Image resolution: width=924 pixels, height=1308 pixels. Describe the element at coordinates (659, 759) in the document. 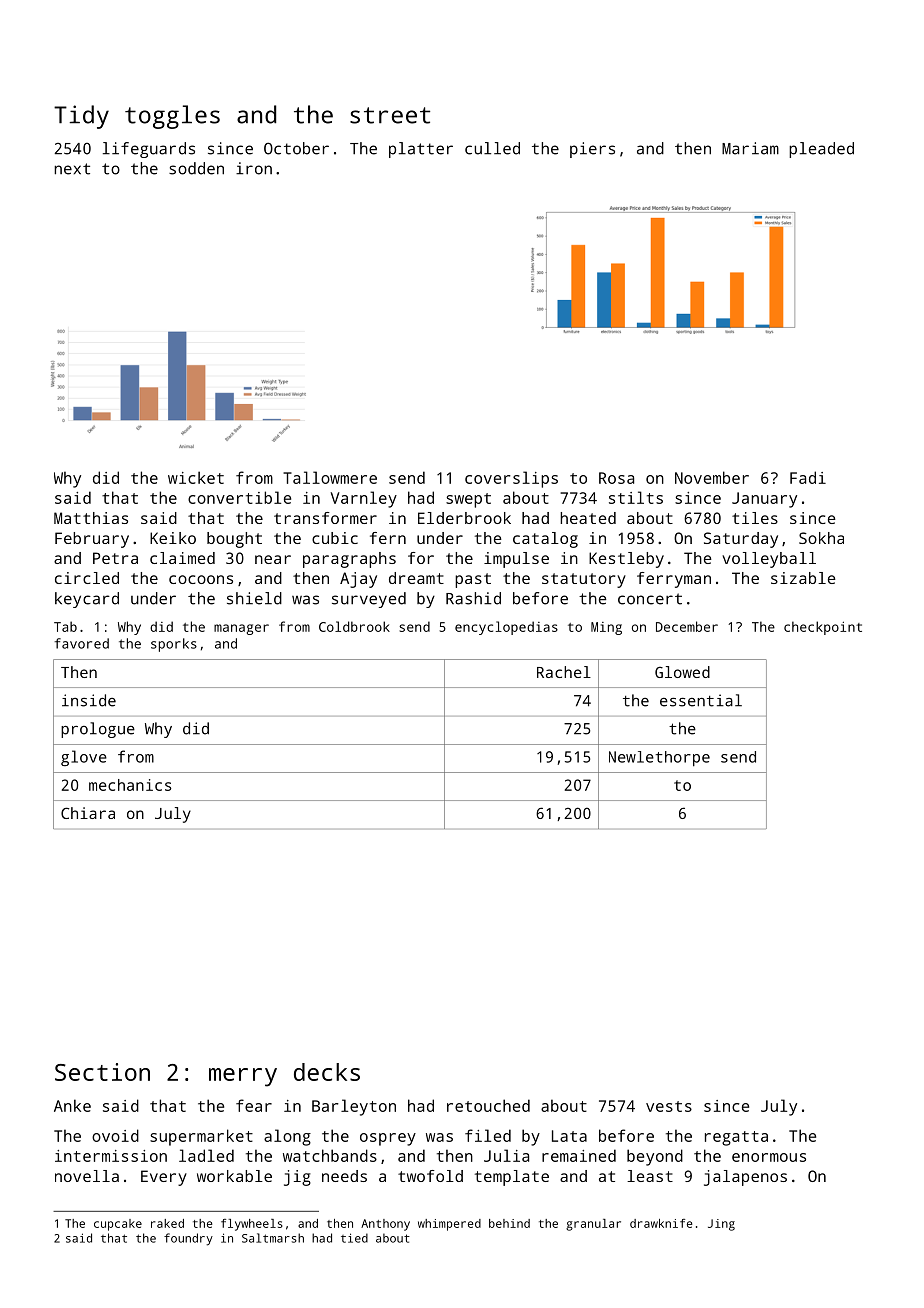

I see `Newlethorpe` at that location.
